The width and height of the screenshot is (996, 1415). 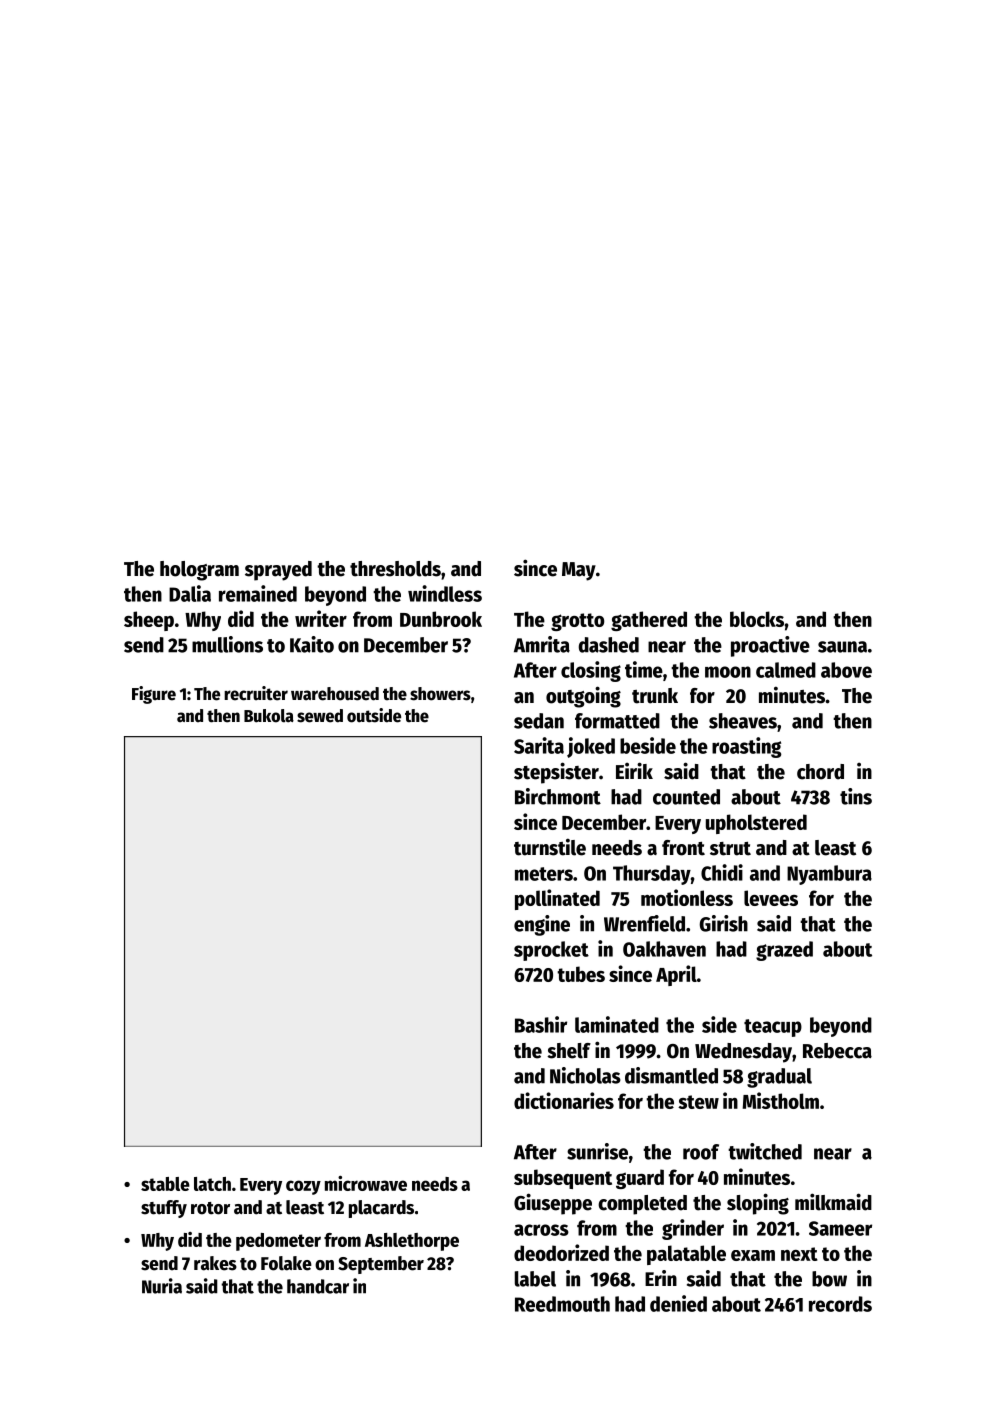 What do you see at coordinates (212, 1184) in the screenshot?
I see `latch` at bounding box center [212, 1184].
